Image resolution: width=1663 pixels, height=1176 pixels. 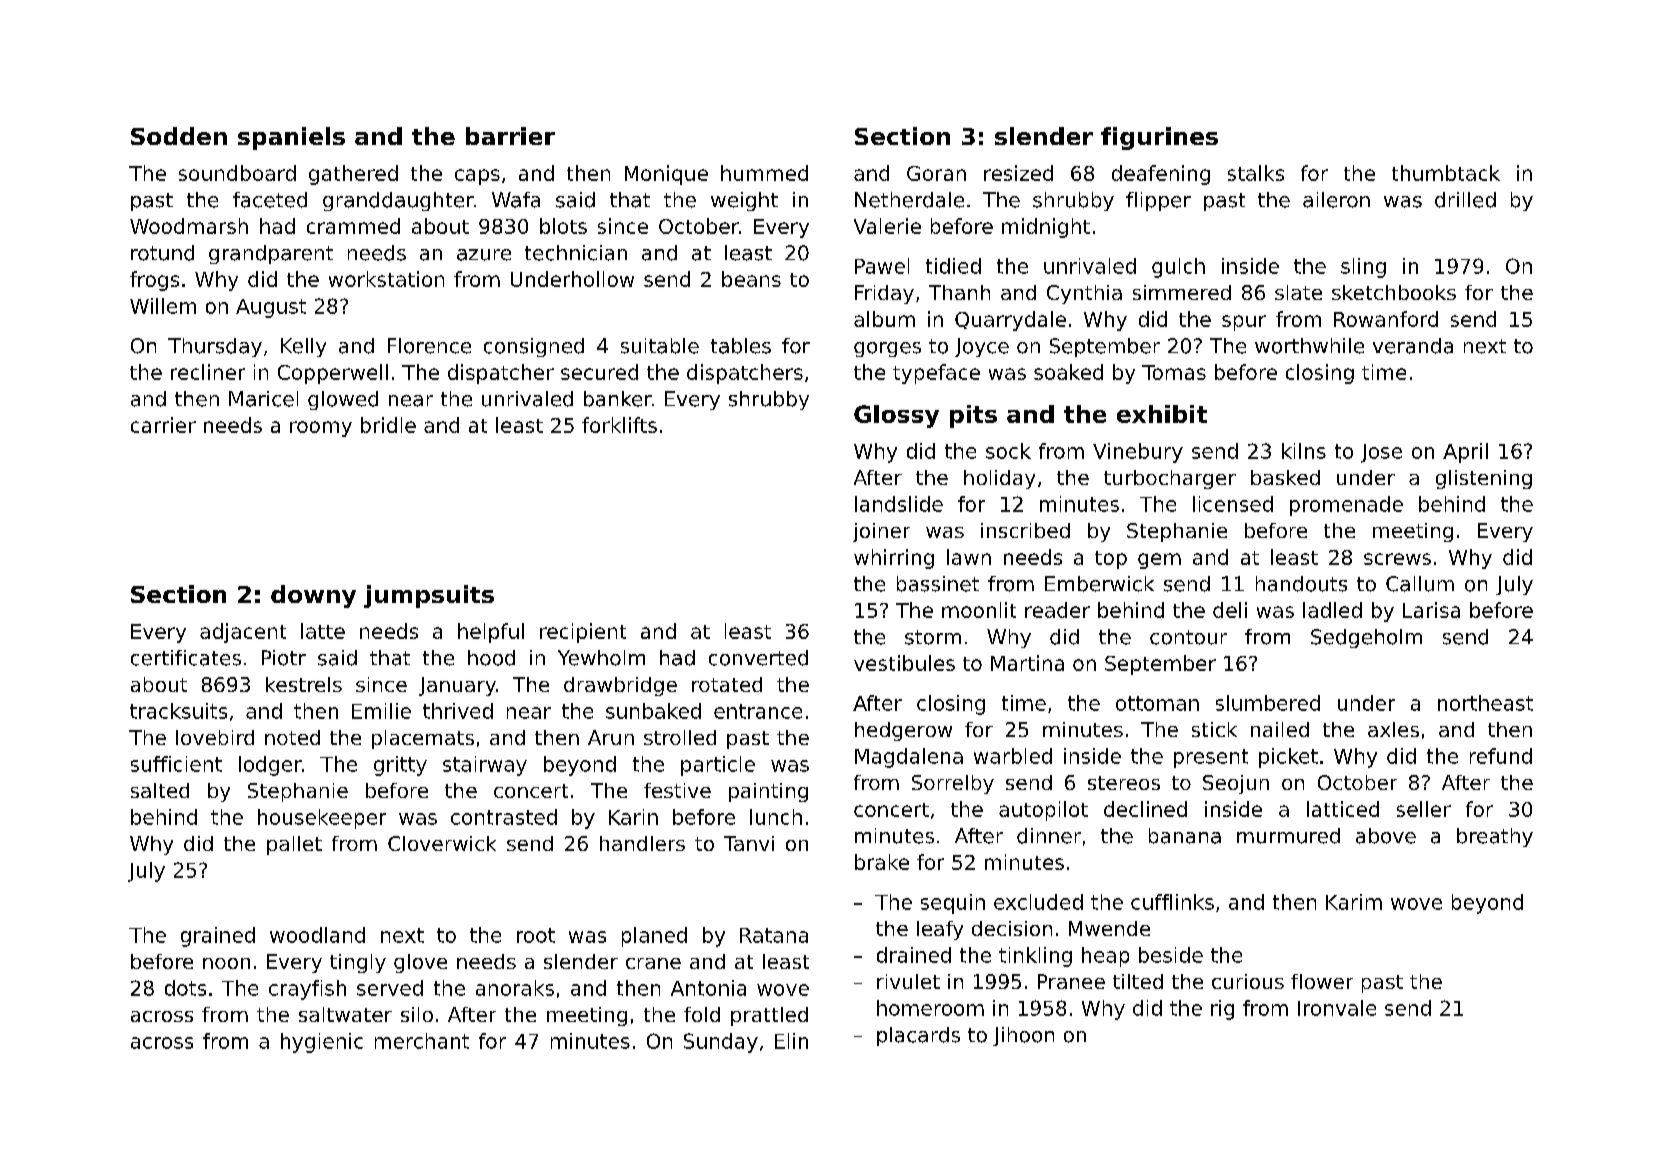 I want to click on Ironvale, so click(x=1337, y=1008).
